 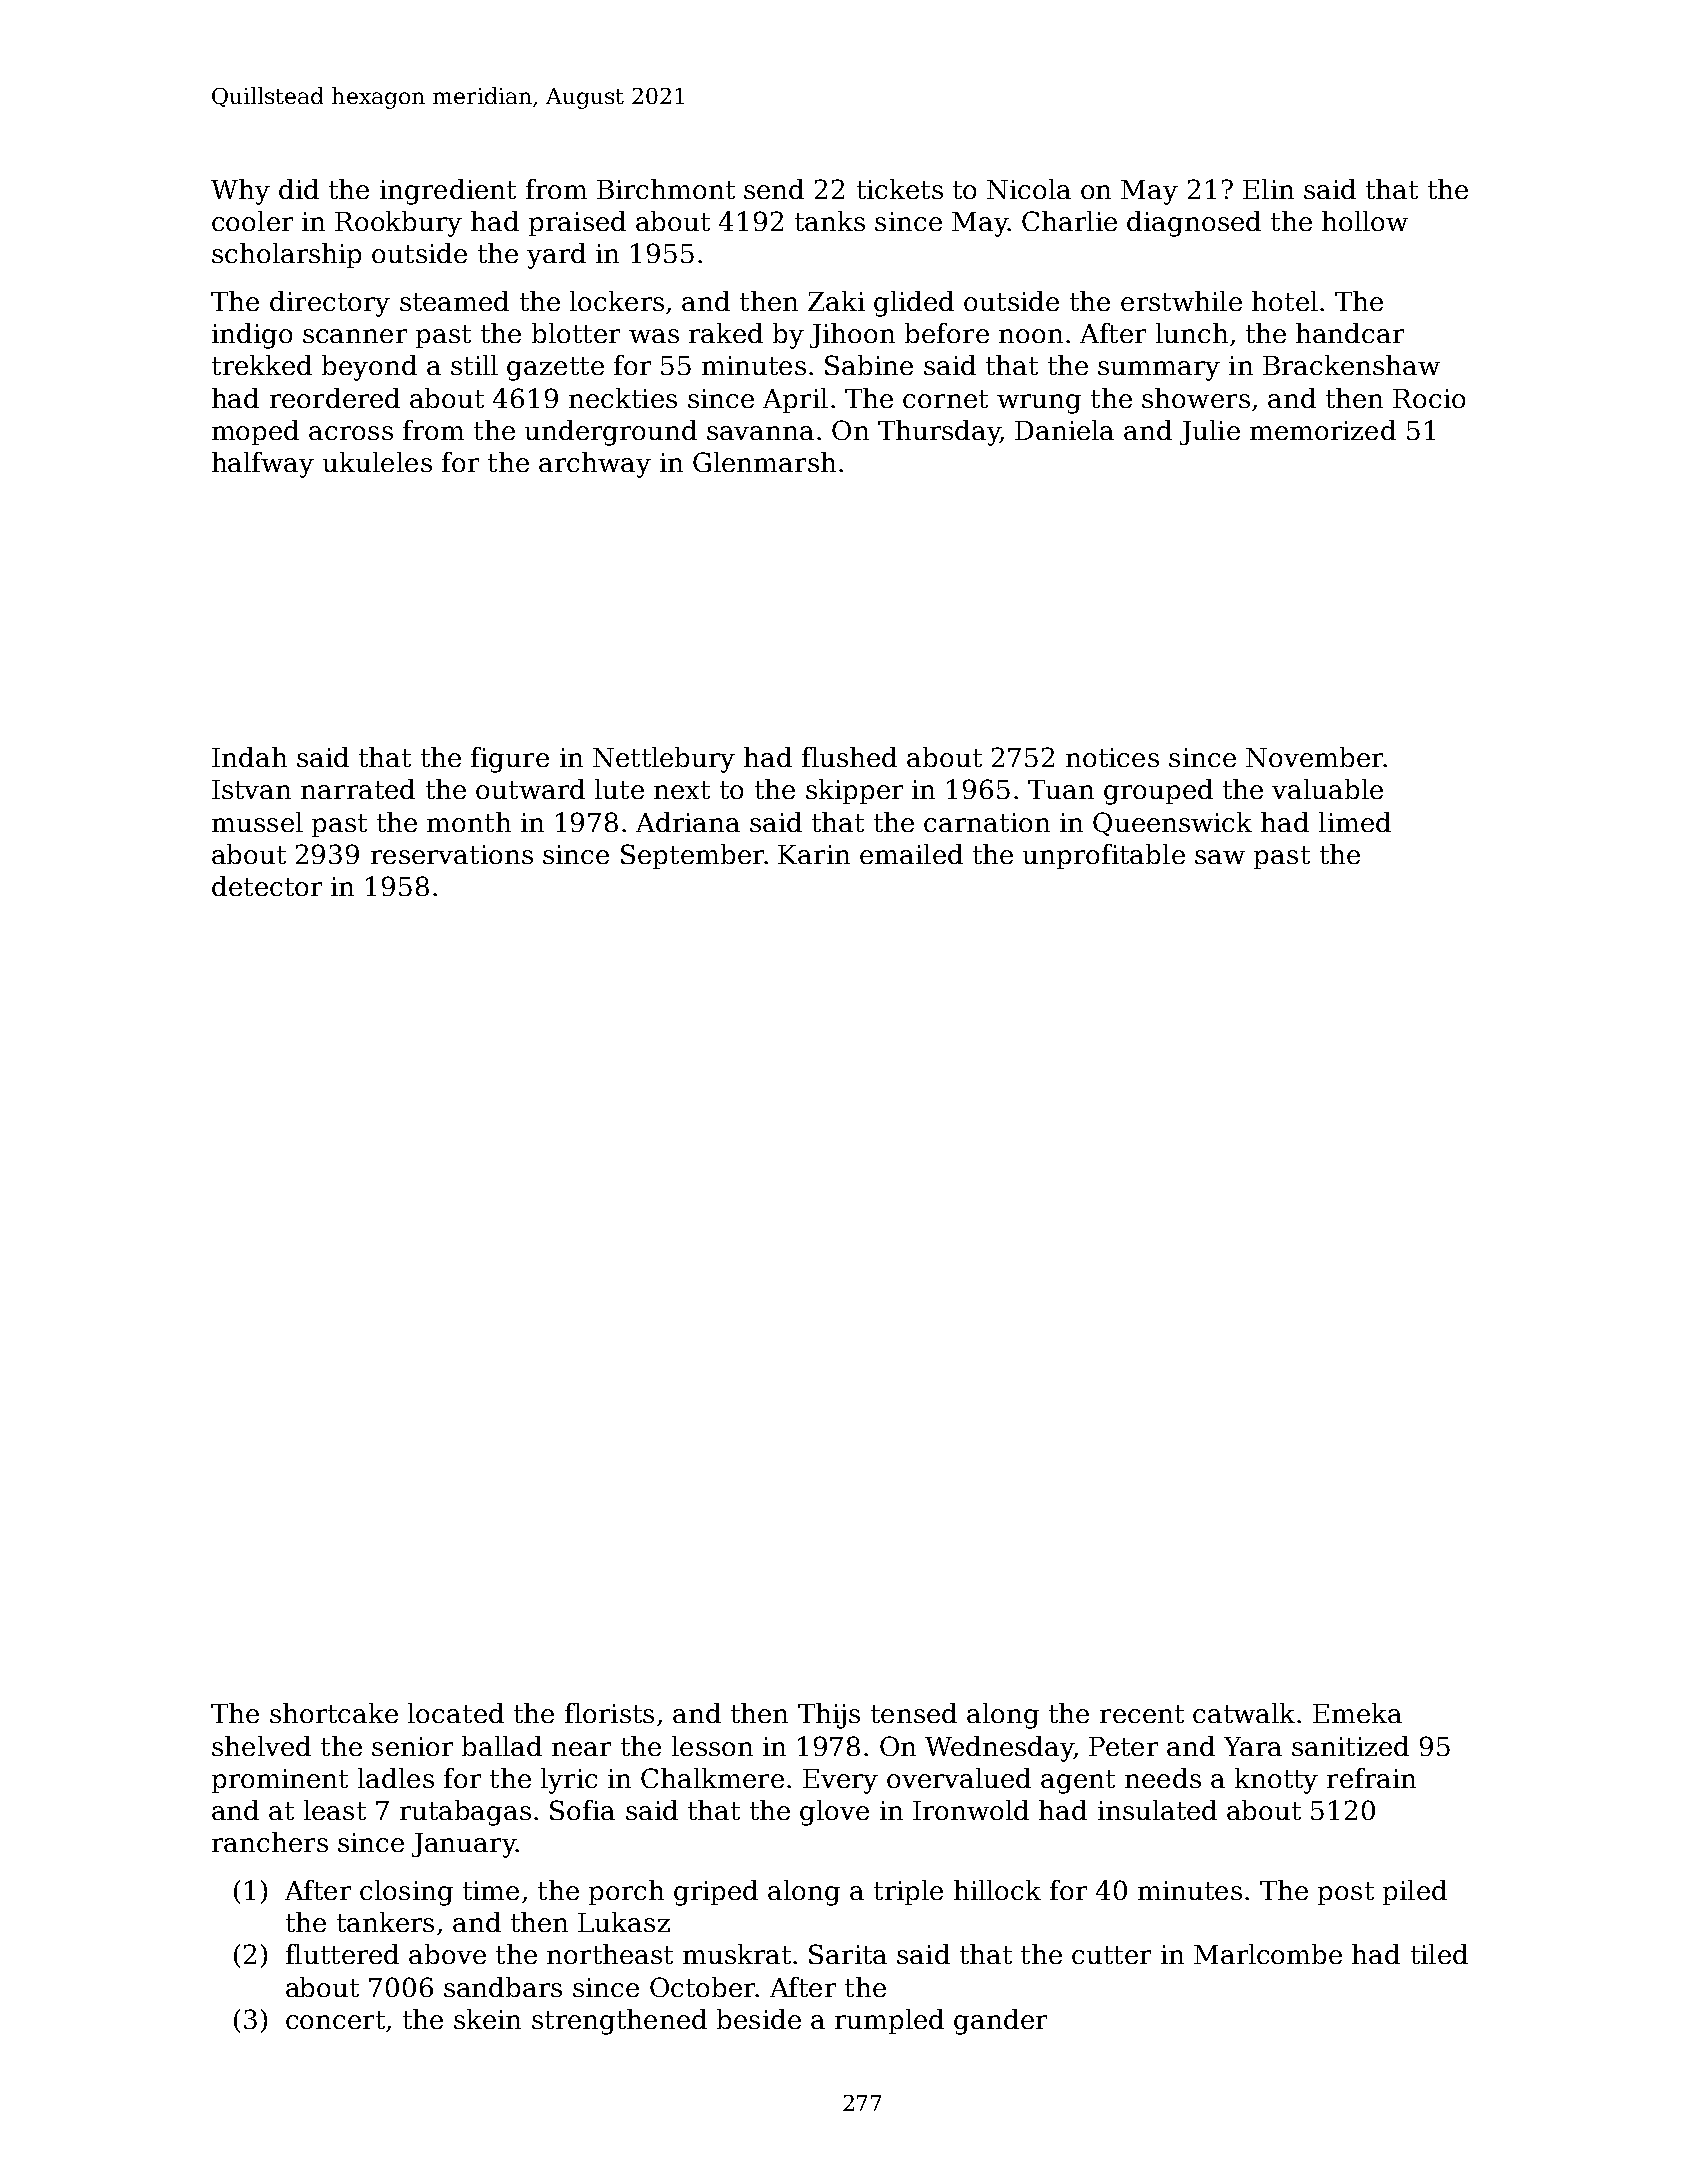 What do you see at coordinates (1268, 189) in the document?
I see `Elin` at bounding box center [1268, 189].
